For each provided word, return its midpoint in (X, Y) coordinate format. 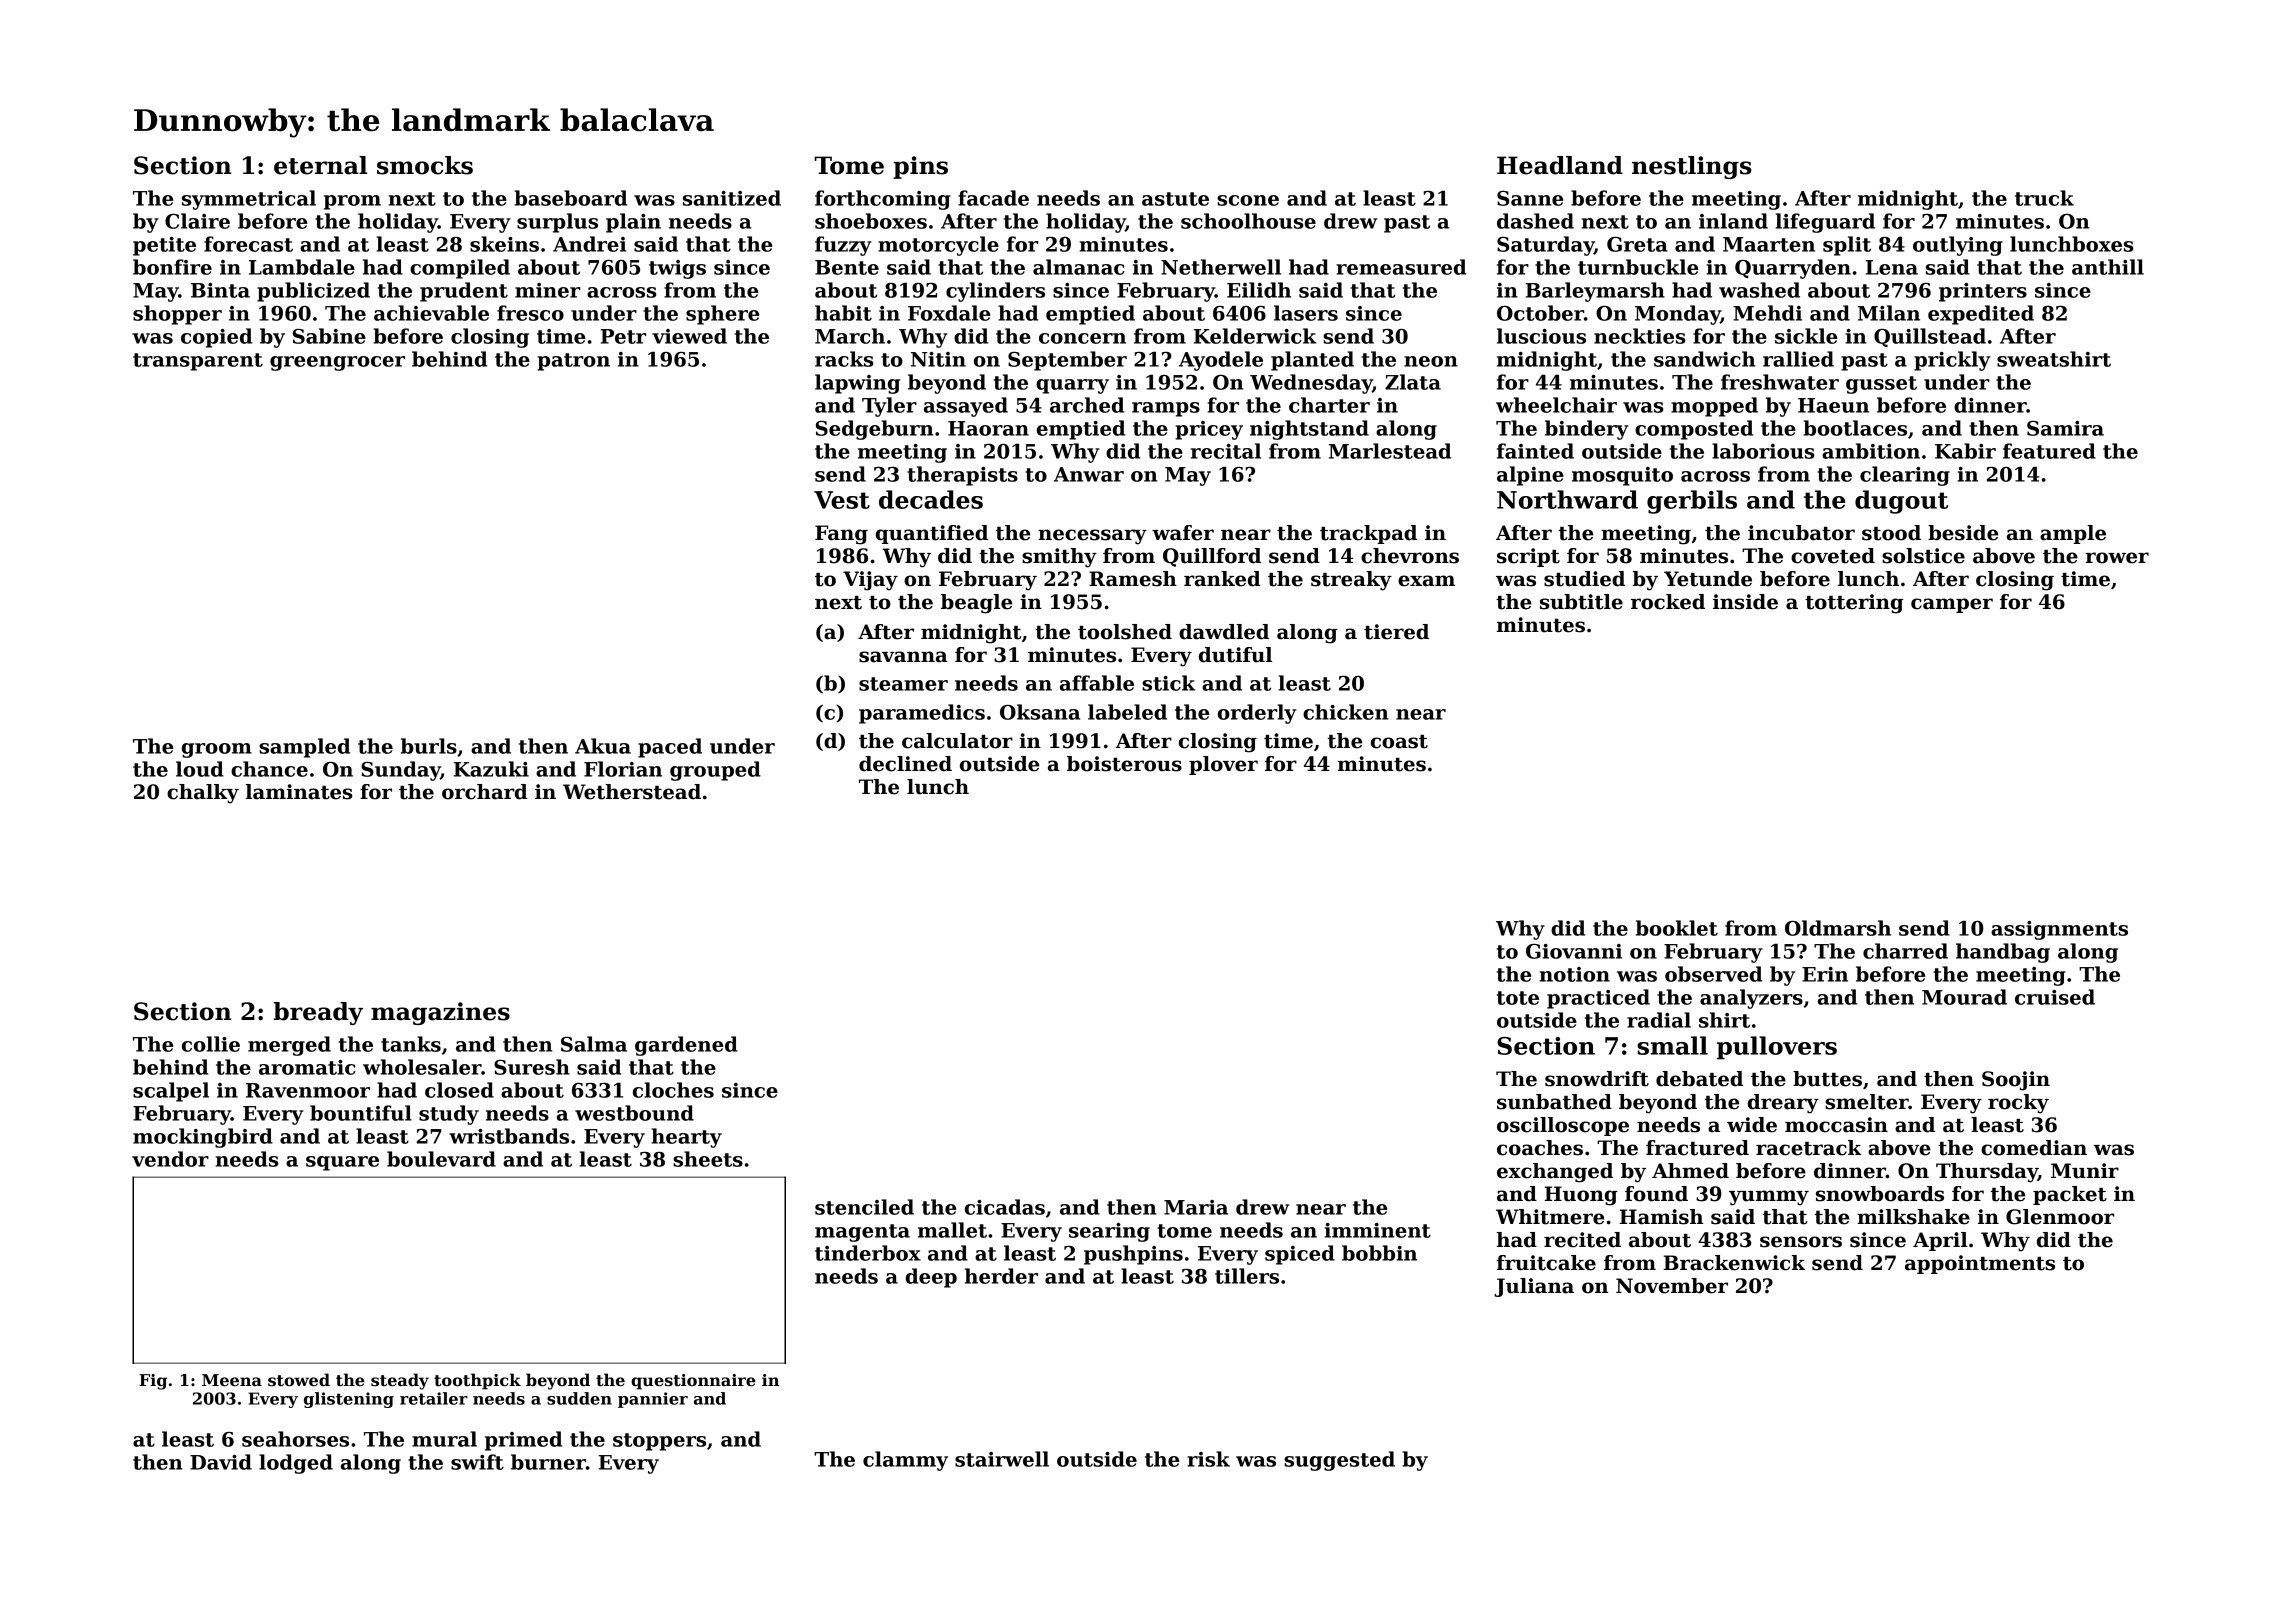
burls (429, 746)
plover (1223, 765)
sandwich (1705, 359)
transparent (198, 362)
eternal (320, 165)
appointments (1980, 1264)
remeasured (1401, 267)
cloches (673, 1090)
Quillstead (1930, 337)
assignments (2059, 930)
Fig (153, 1382)
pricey (1209, 430)
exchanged (1555, 1173)
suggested (1339, 1461)
